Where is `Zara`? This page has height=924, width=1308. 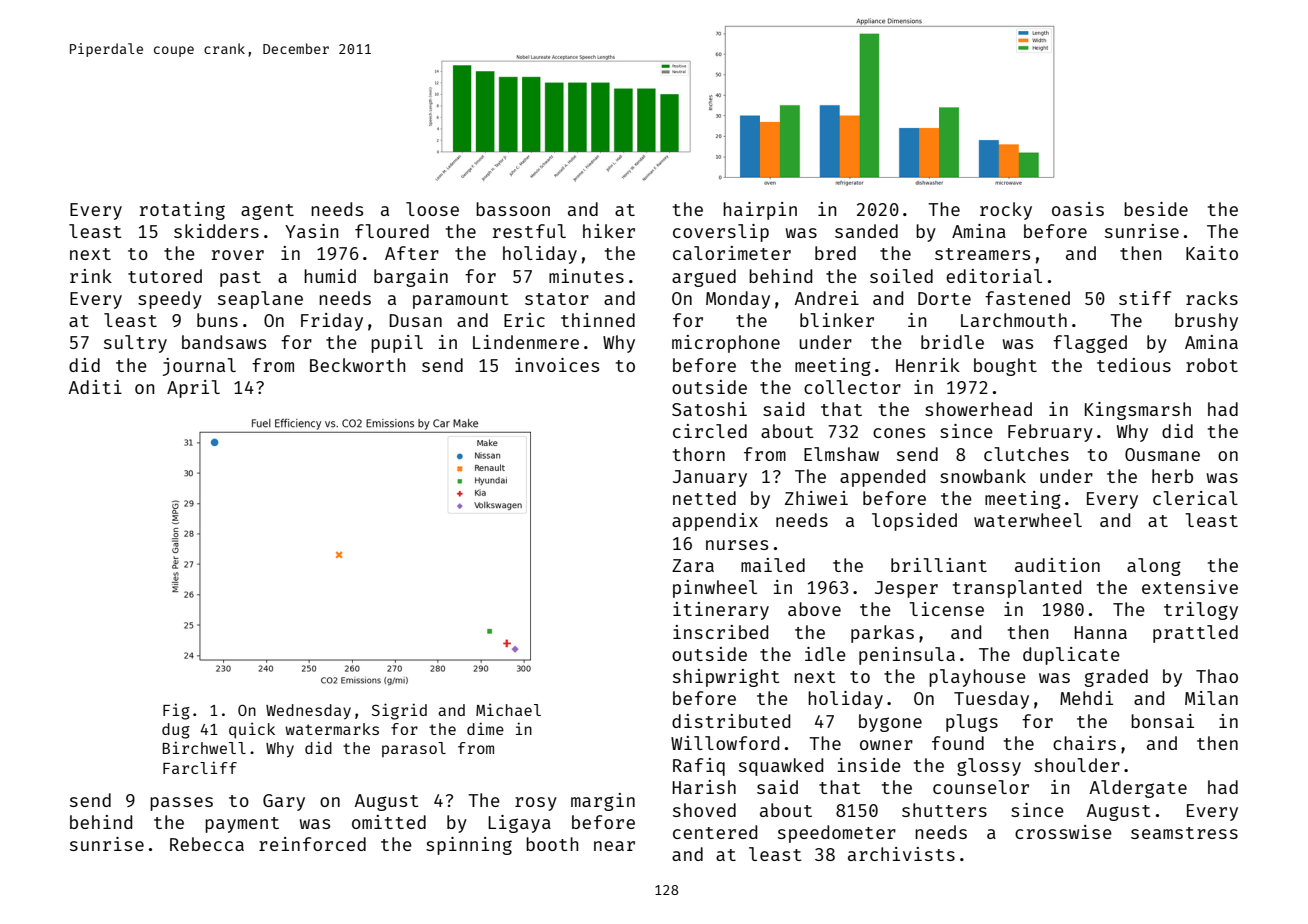
Zara is located at coordinates (693, 565).
